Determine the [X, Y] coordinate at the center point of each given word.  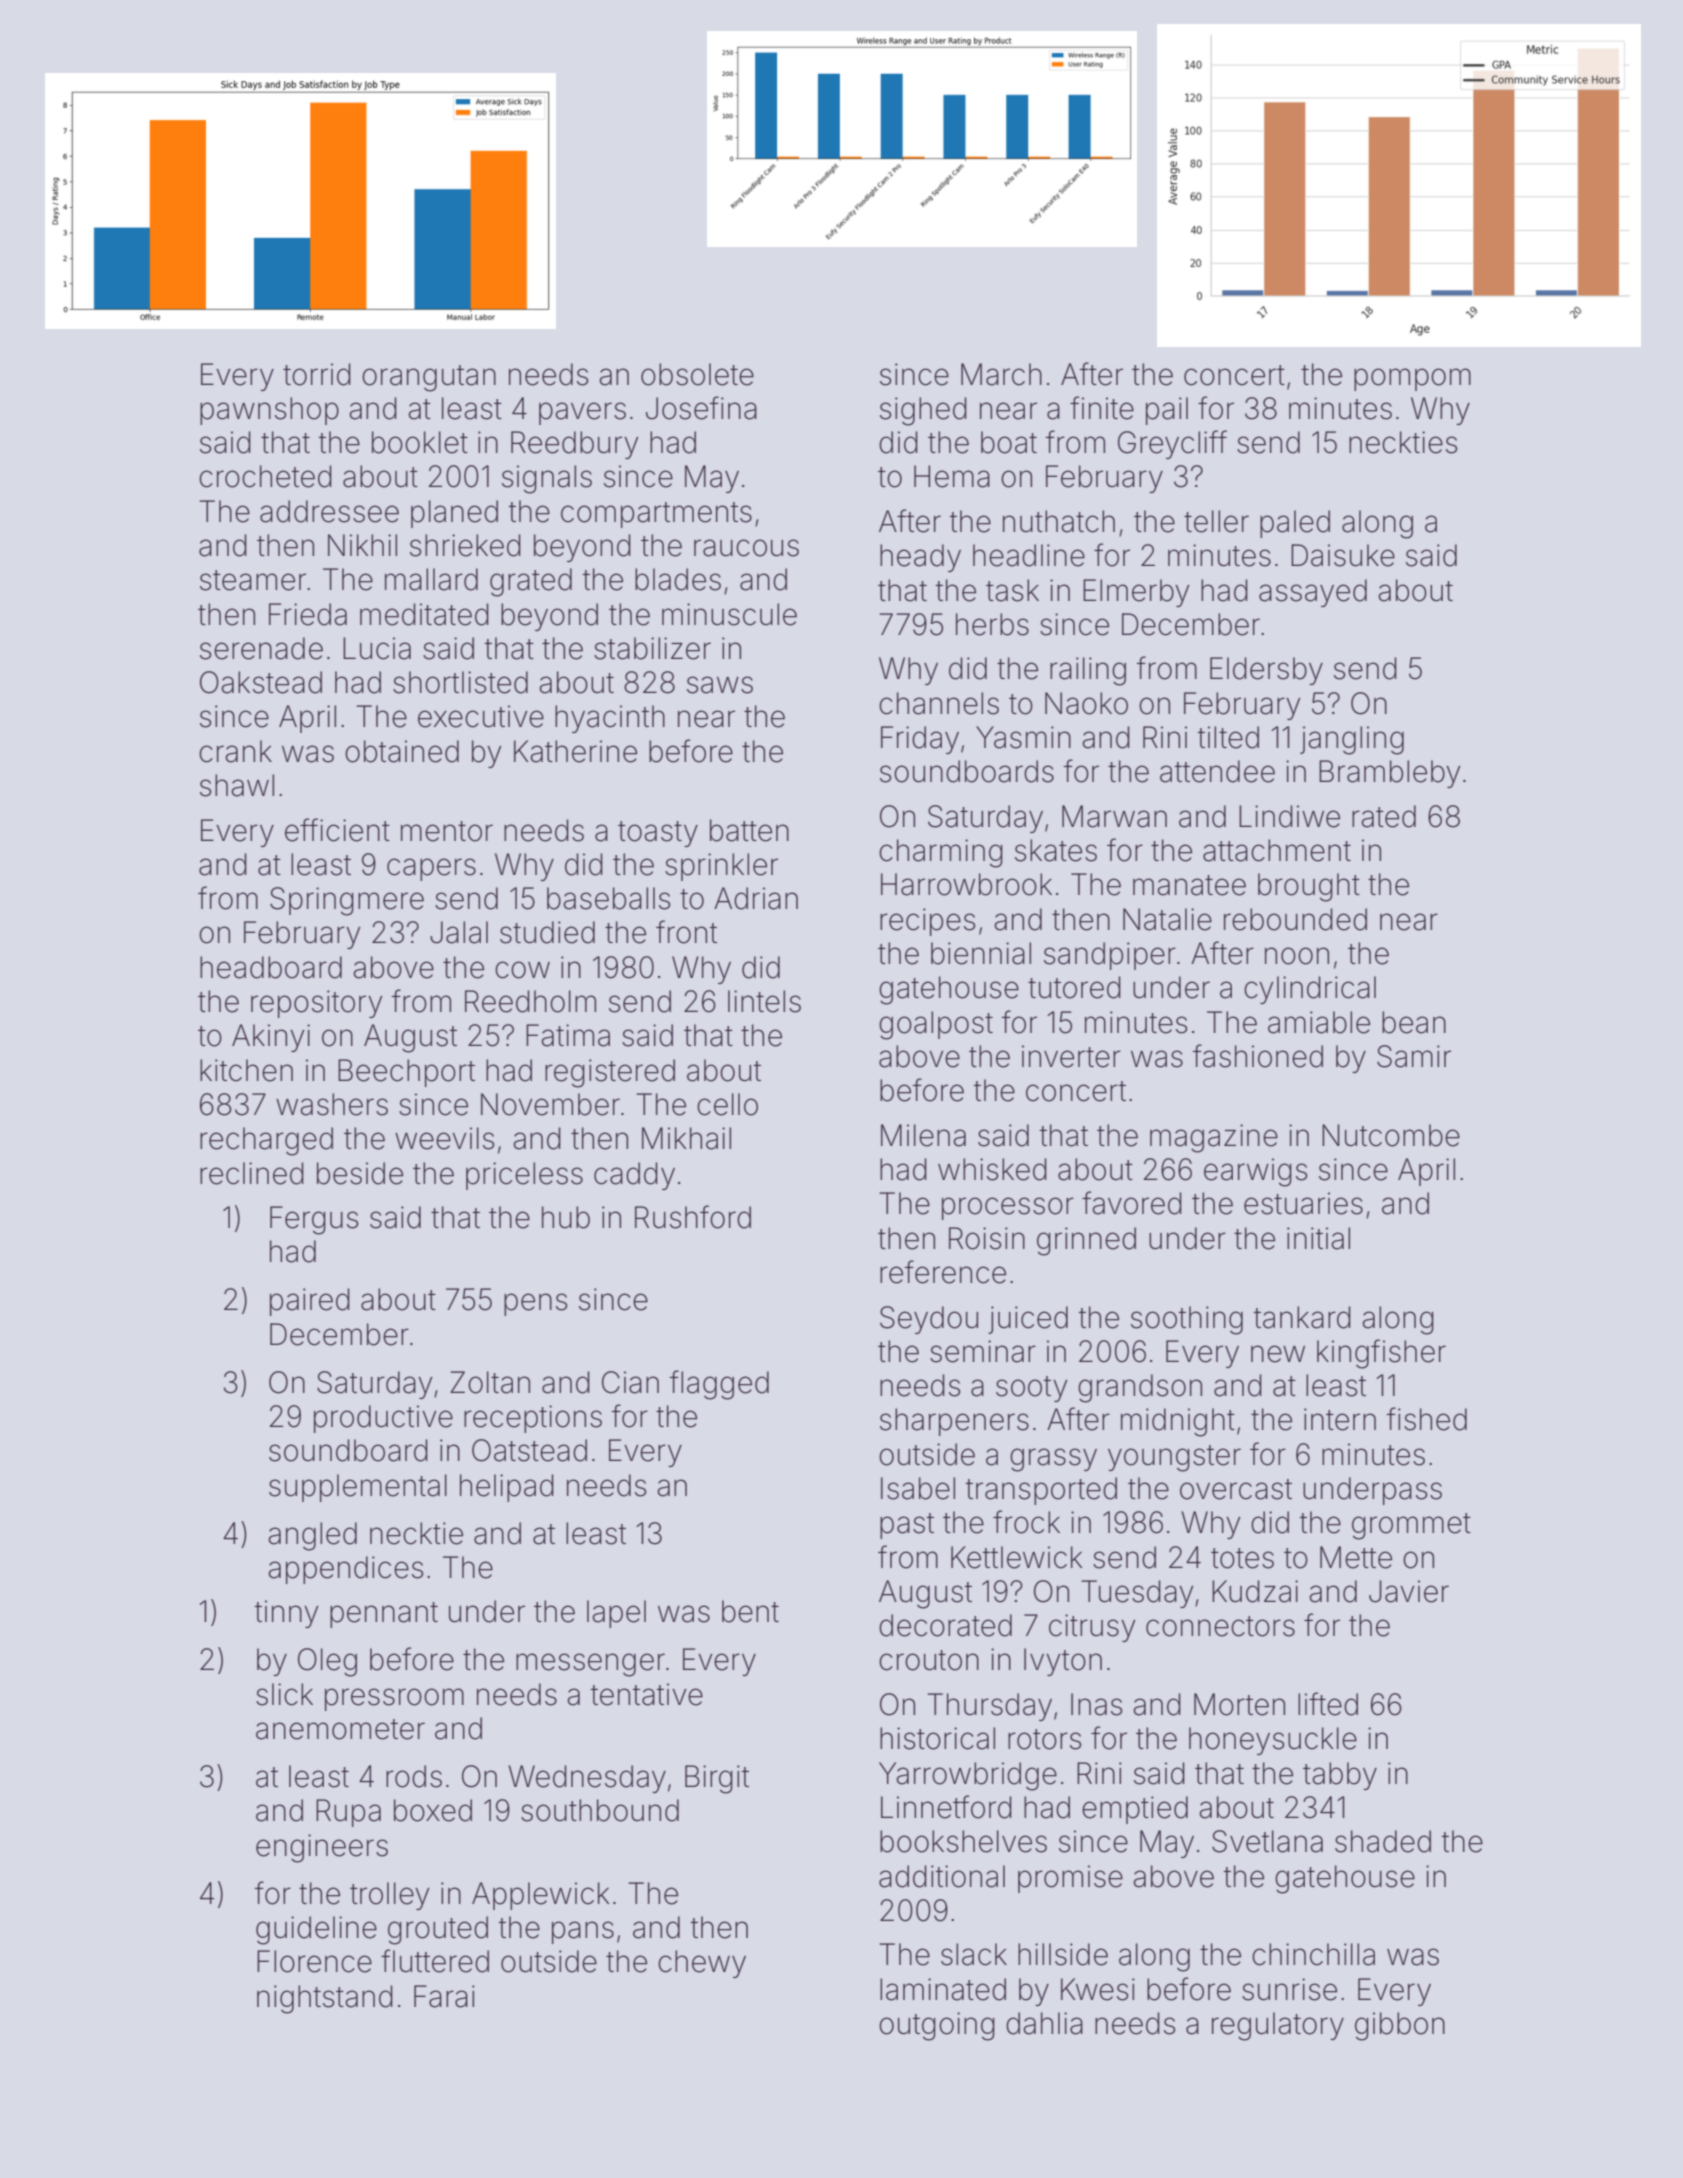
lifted [1328, 1704]
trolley [389, 1896]
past [907, 1526]
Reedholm [530, 1001]
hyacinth [610, 719]
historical [937, 1738]
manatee [1189, 885]
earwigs [1255, 1172]
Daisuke [1343, 555]
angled [312, 1536]
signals [547, 479]
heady [920, 558]
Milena [923, 1135]
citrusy [1092, 1628]
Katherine [575, 751]
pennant [384, 1615]
